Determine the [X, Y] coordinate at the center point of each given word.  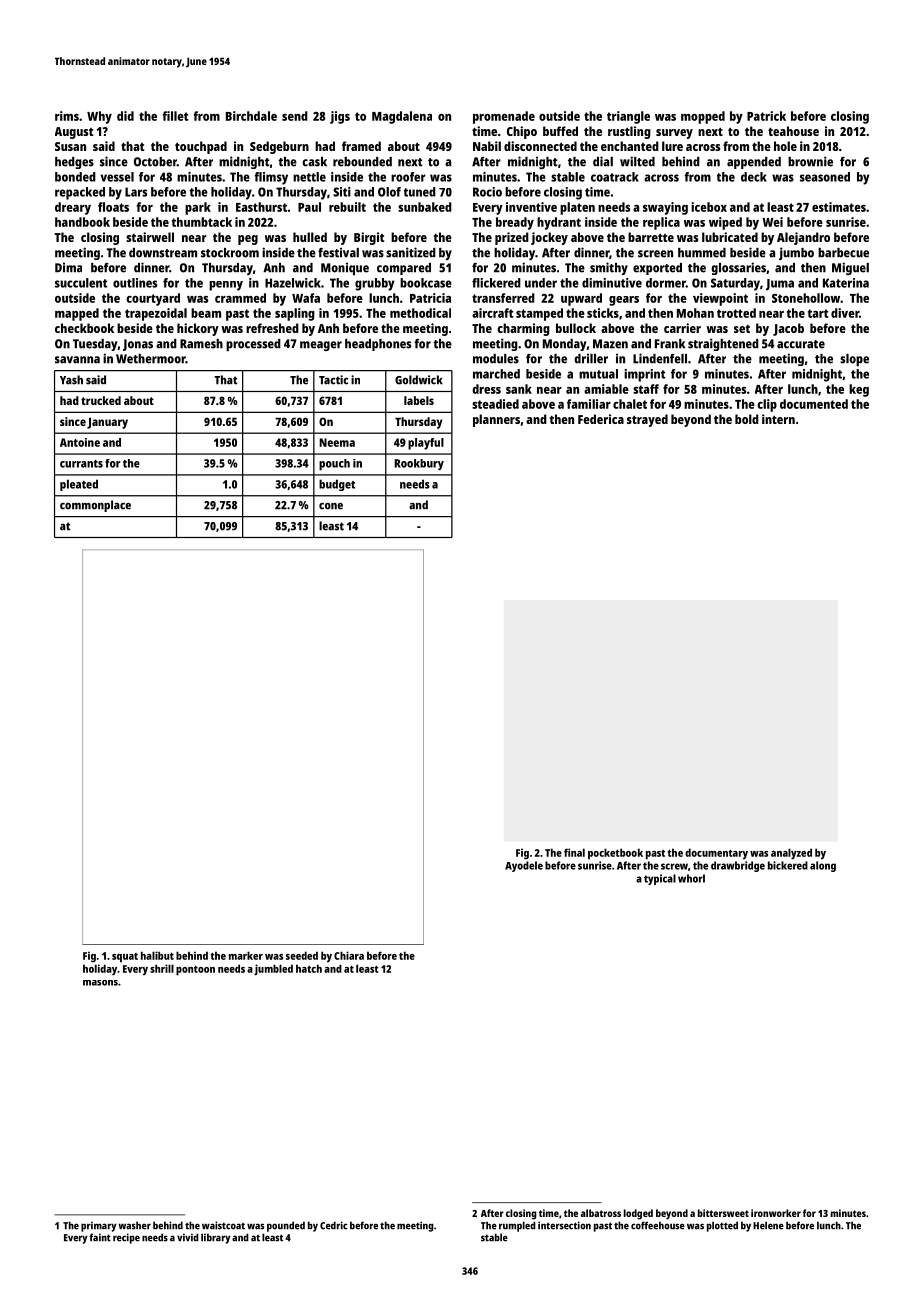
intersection [564, 1225]
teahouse [793, 131]
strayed [647, 420]
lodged [638, 1214]
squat [125, 958]
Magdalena [402, 117]
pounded [286, 1226]
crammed [240, 298]
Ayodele [524, 866]
